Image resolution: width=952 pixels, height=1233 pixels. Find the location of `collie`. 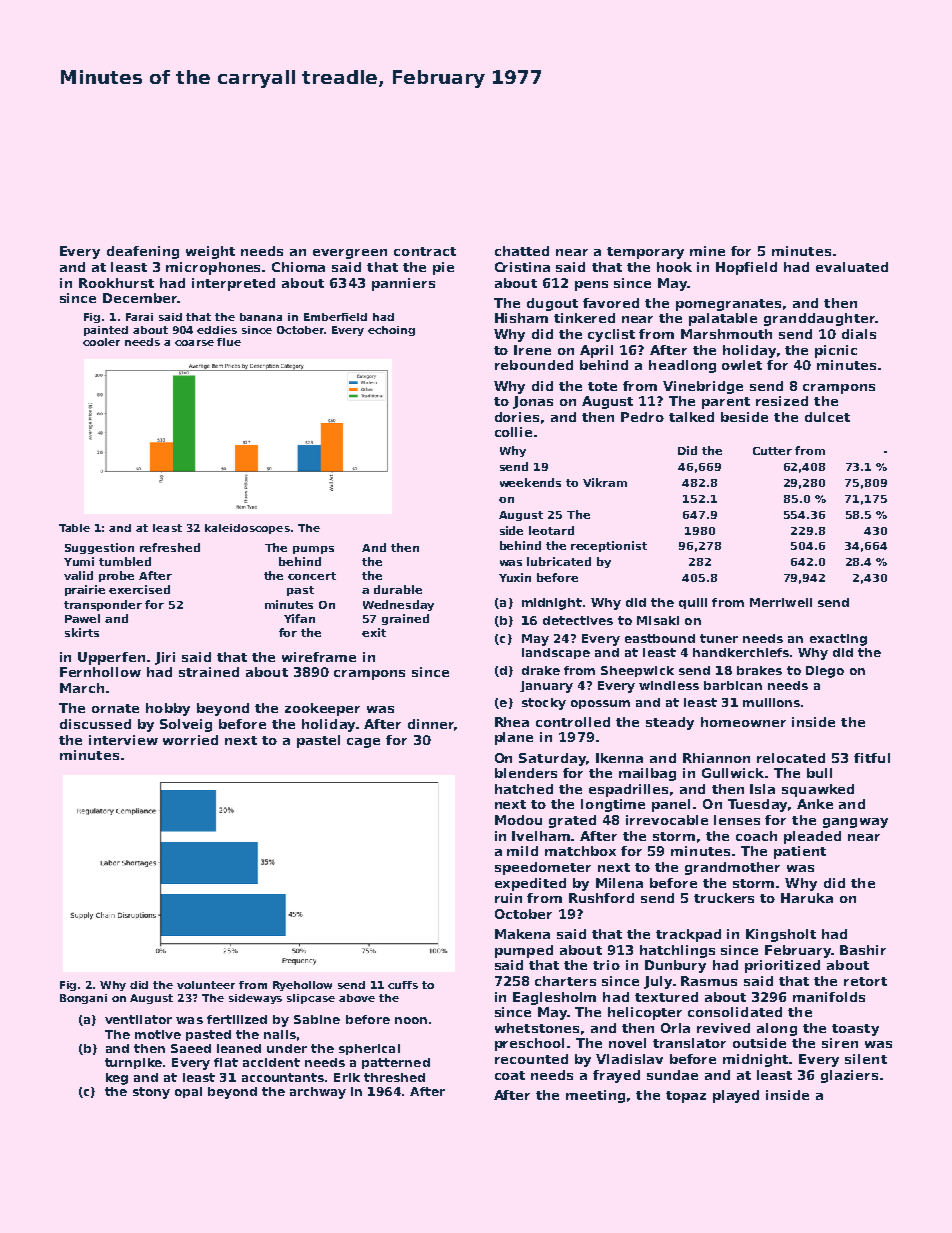

collie is located at coordinates (513, 432).
